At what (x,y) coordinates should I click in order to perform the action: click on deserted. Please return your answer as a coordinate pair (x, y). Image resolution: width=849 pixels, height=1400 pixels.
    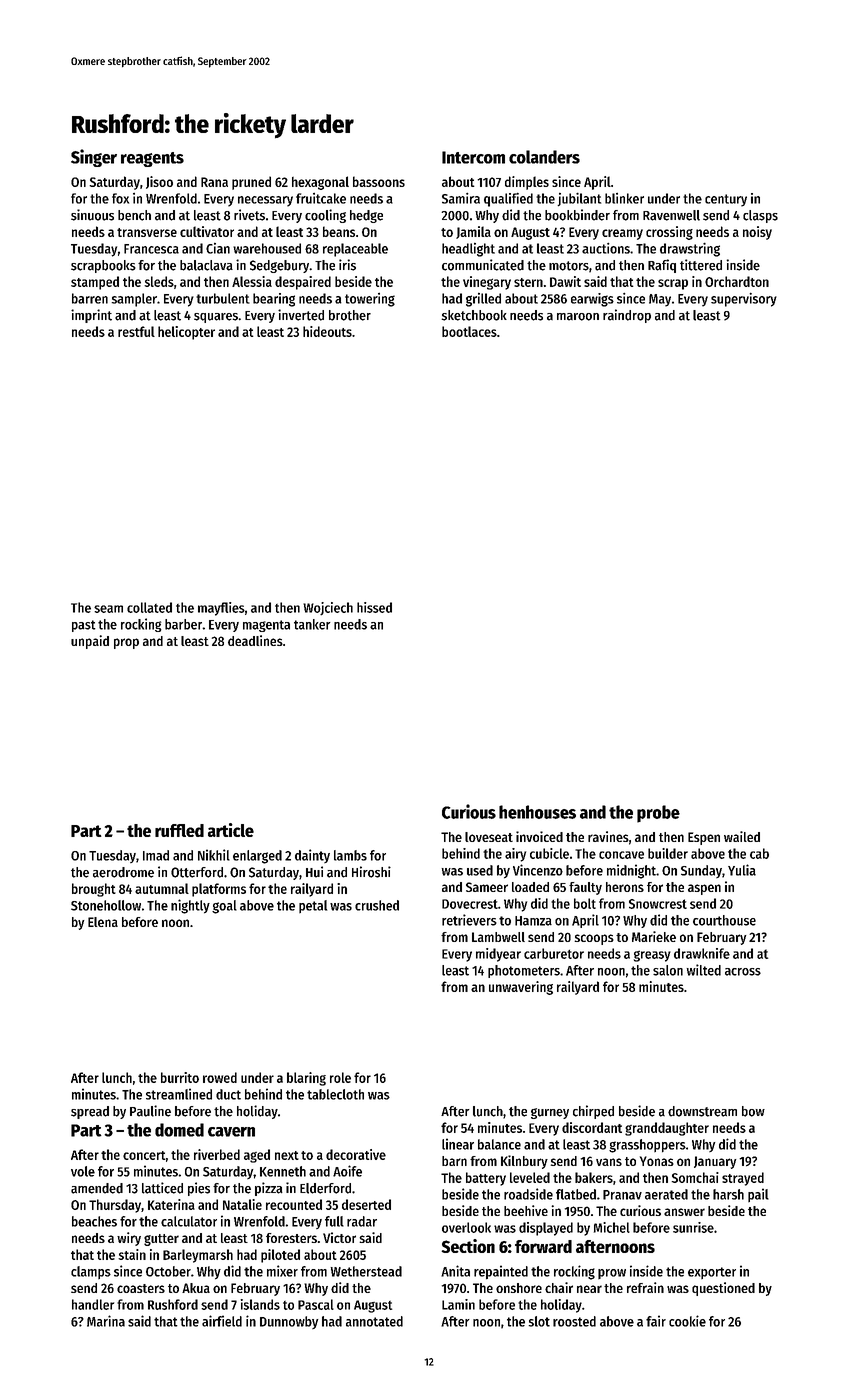
    Looking at the image, I should click on (366, 1204).
